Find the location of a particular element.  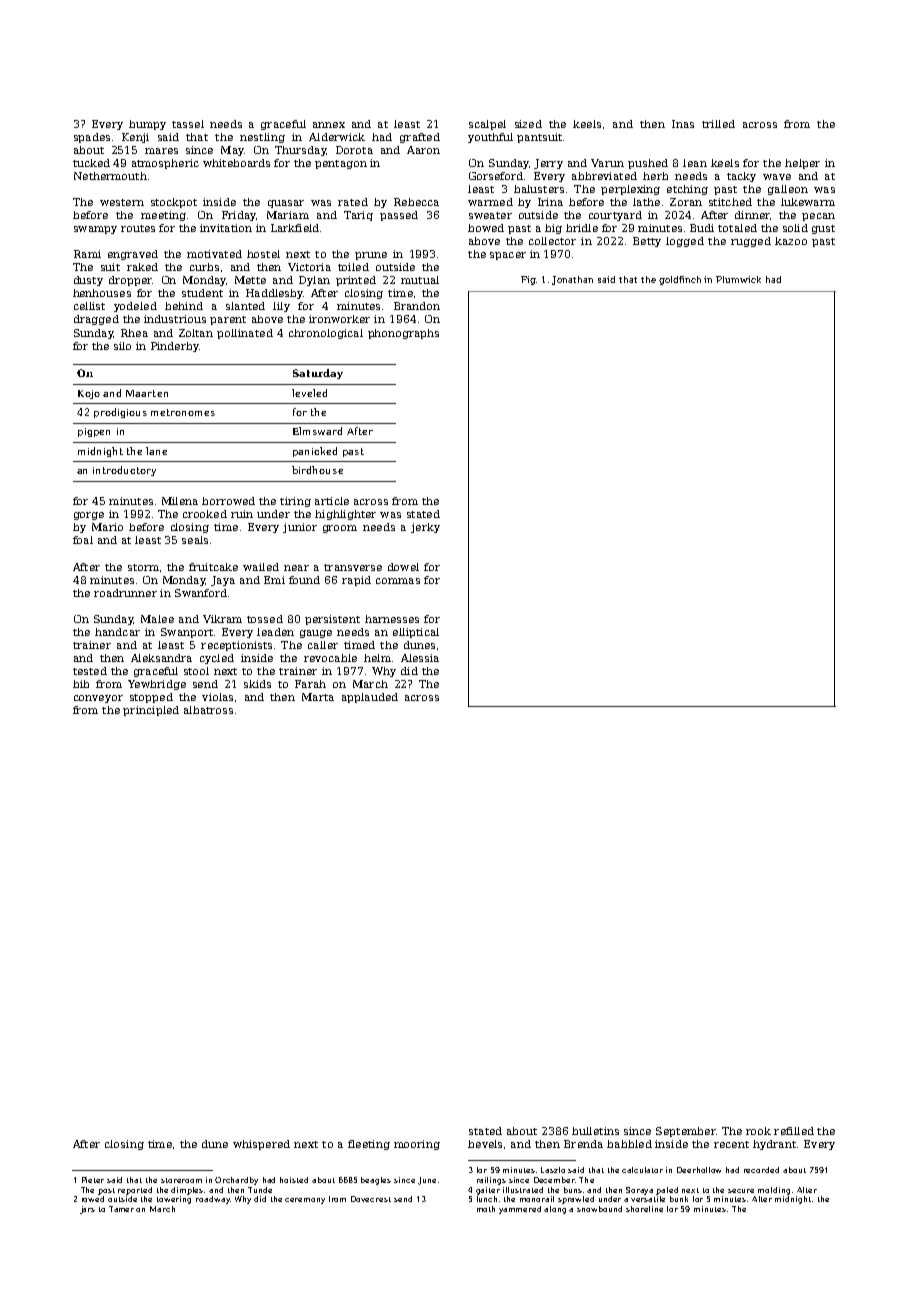

Alessia is located at coordinates (420, 658).
